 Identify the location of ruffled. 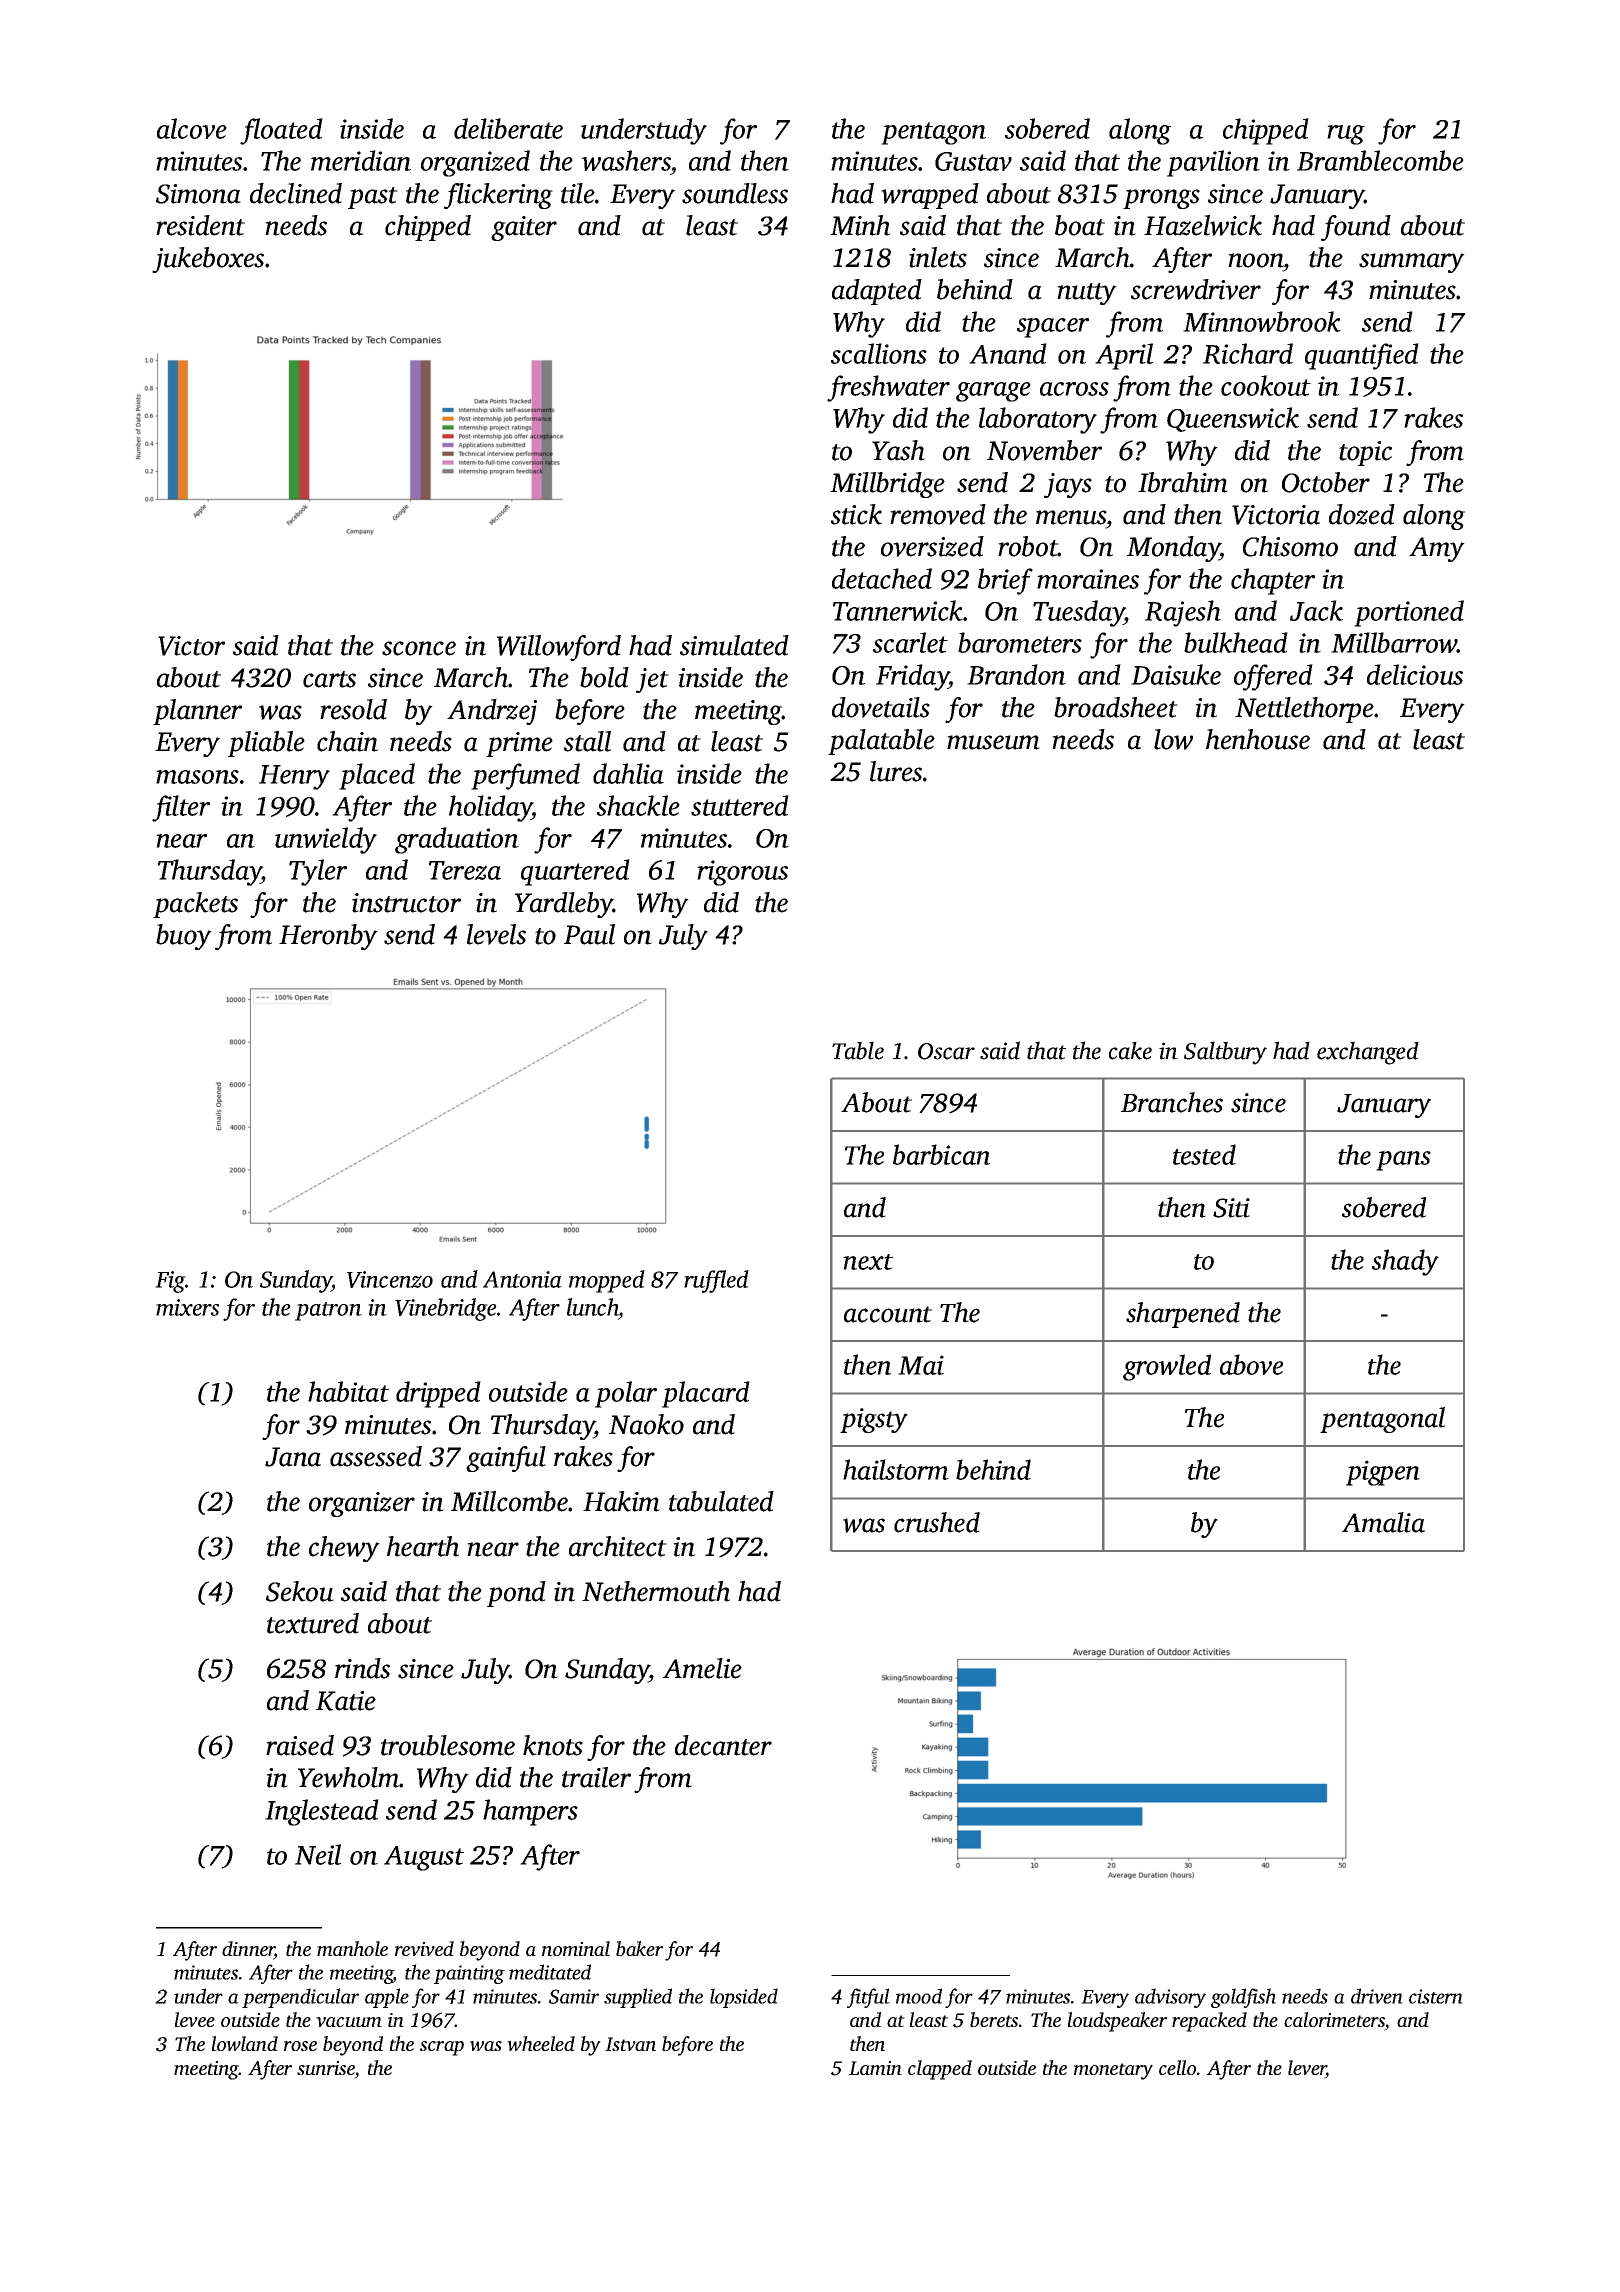
(716, 1281).
